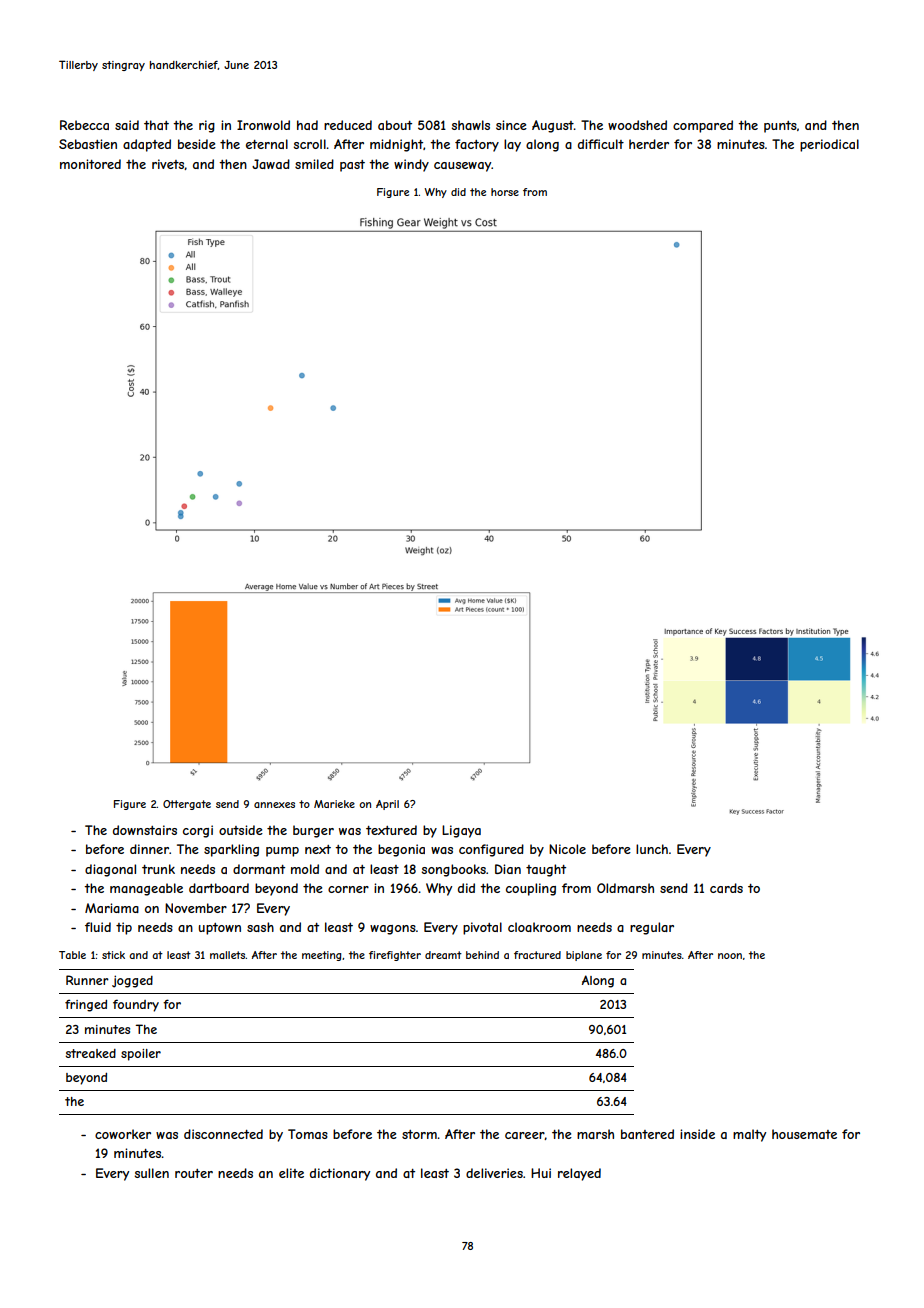 This screenshot has width=924, height=1308. Describe the element at coordinates (393, 930) in the screenshot. I see `wagons` at that location.
